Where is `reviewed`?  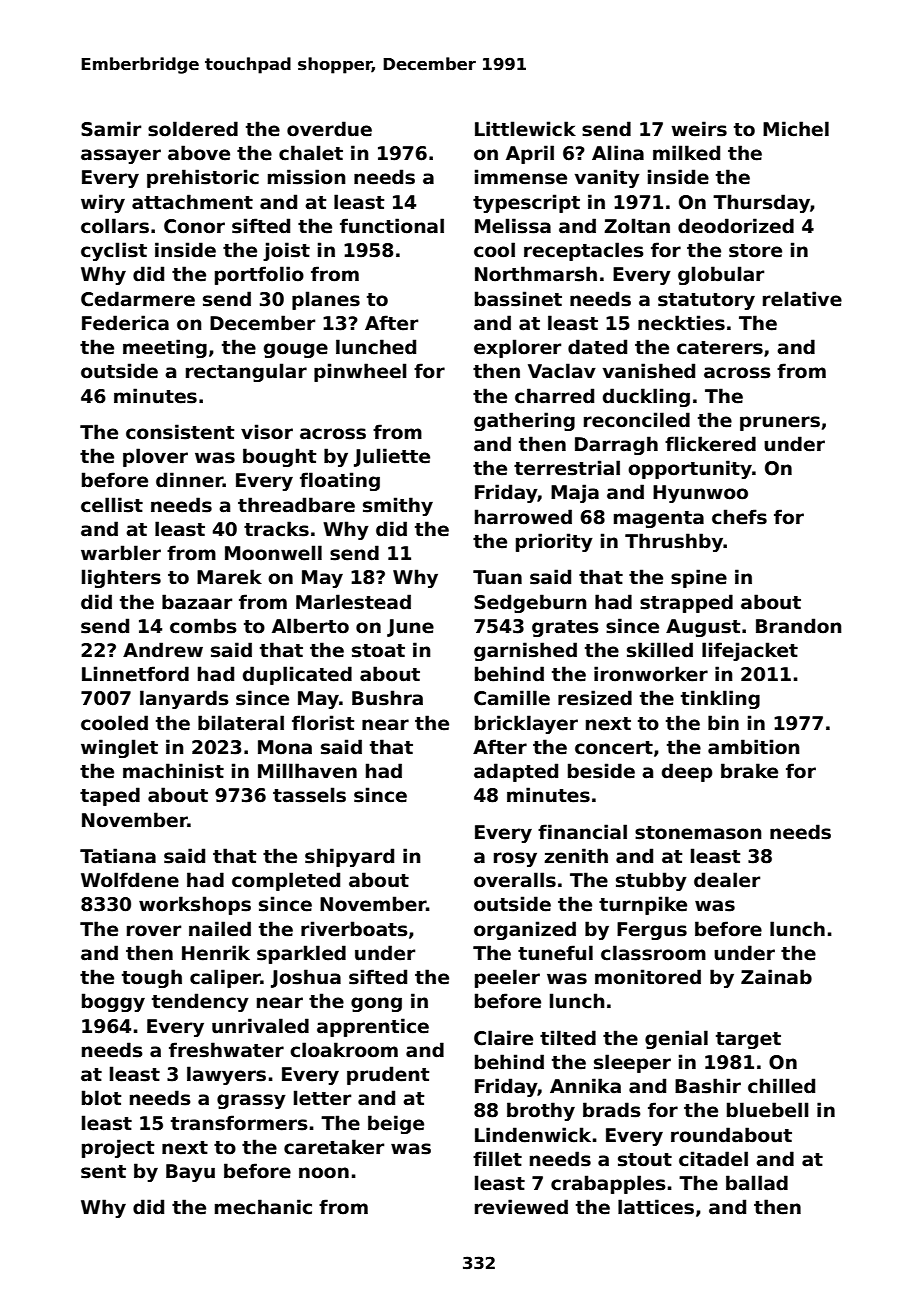
reviewed is located at coordinates (521, 1207).
